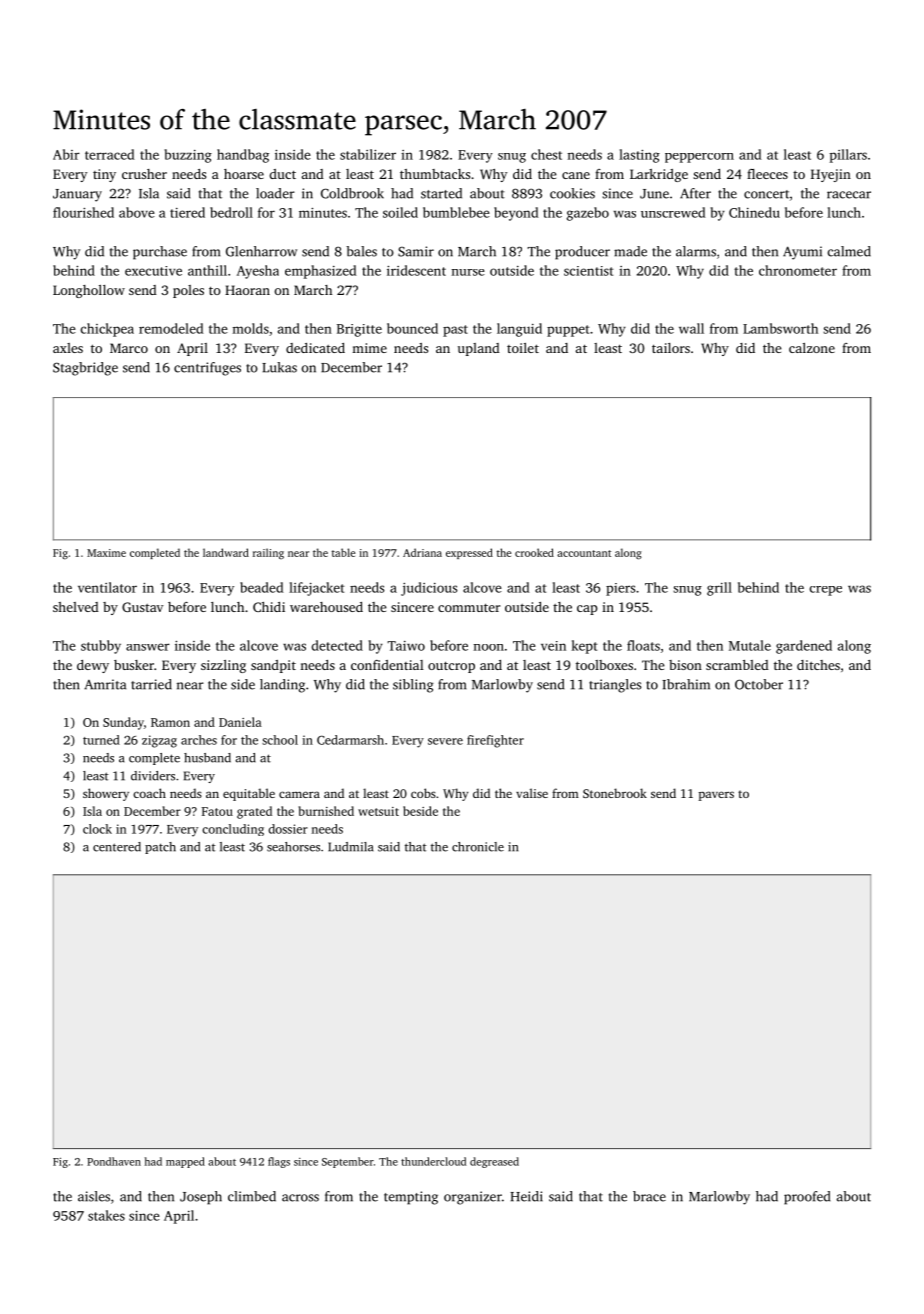  Describe the element at coordinates (780, 328) in the screenshot. I see `Lambsworth` at that location.
